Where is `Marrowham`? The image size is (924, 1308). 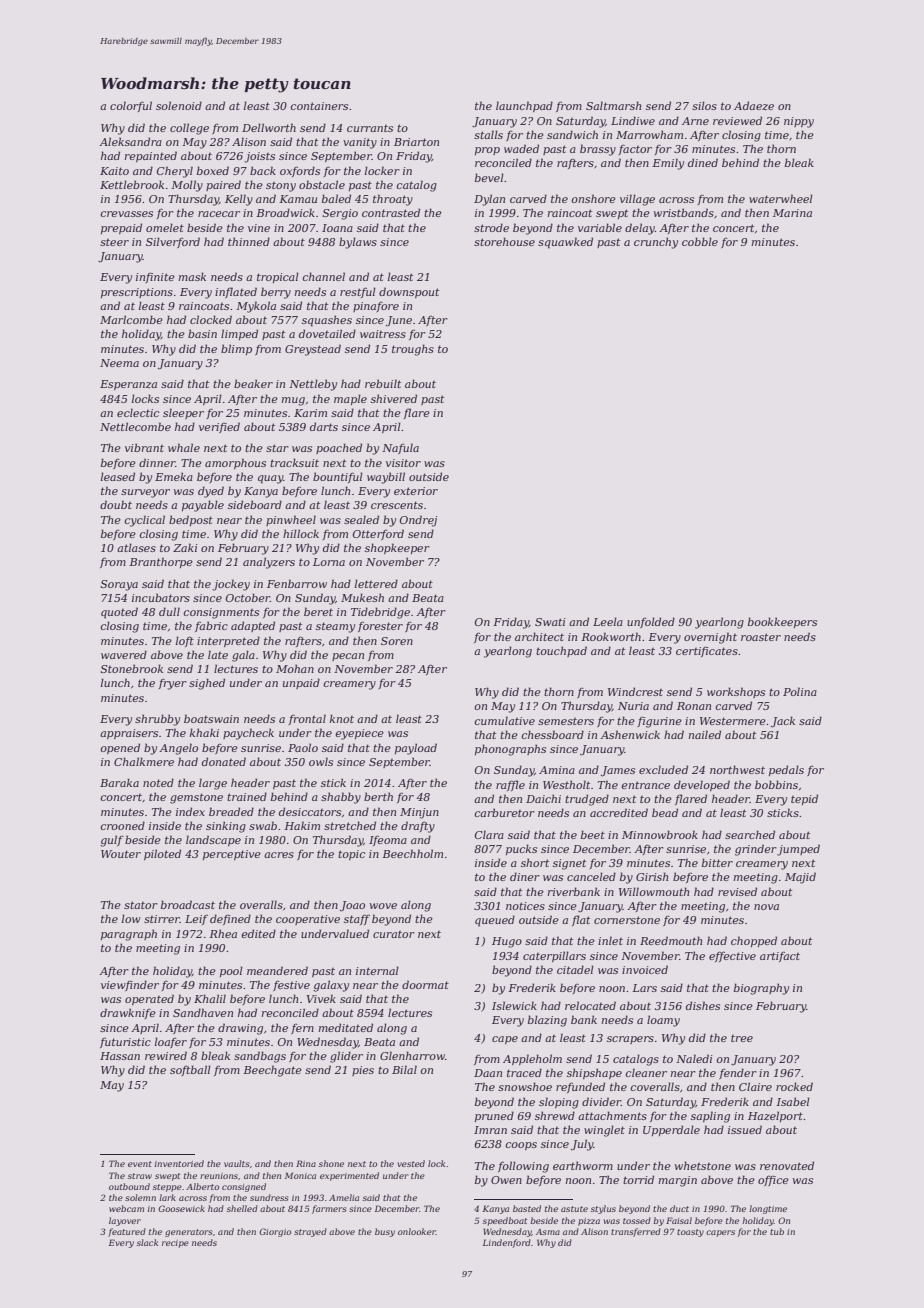 Marrowham is located at coordinates (649, 134).
